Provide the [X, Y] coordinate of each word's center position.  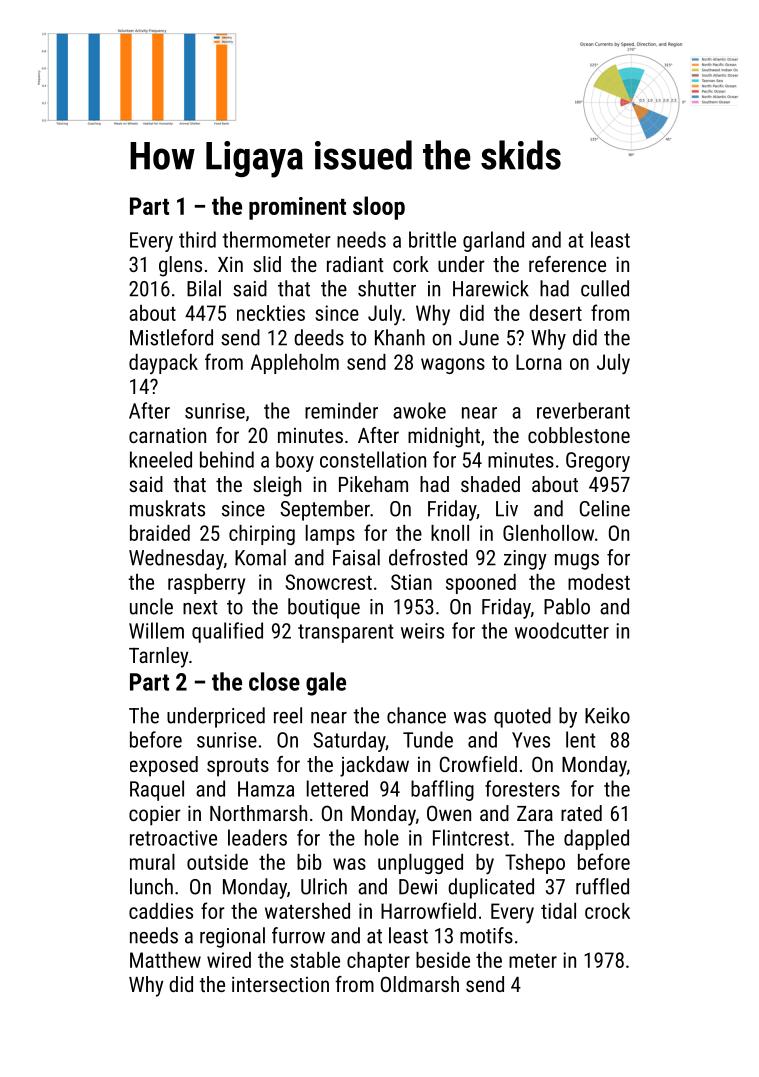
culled [605, 288]
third [197, 239]
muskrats [167, 508]
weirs [422, 631]
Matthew [165, 960]
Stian [411, 582]
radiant [355, 264]
